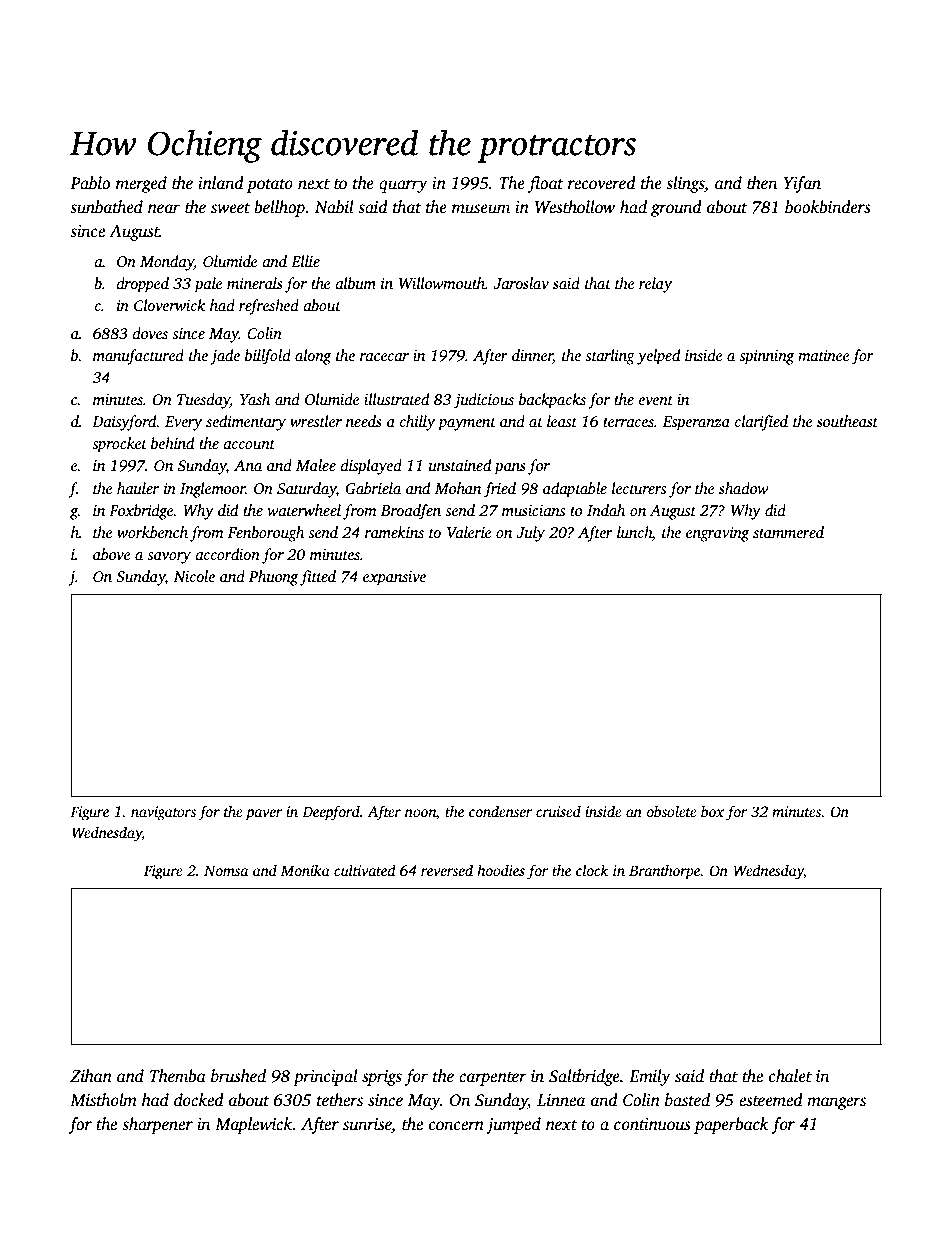 This image has width=952, height=1233. Describe the element at coordinates (731, 1125) in the image. I see `paperback` at that location.
